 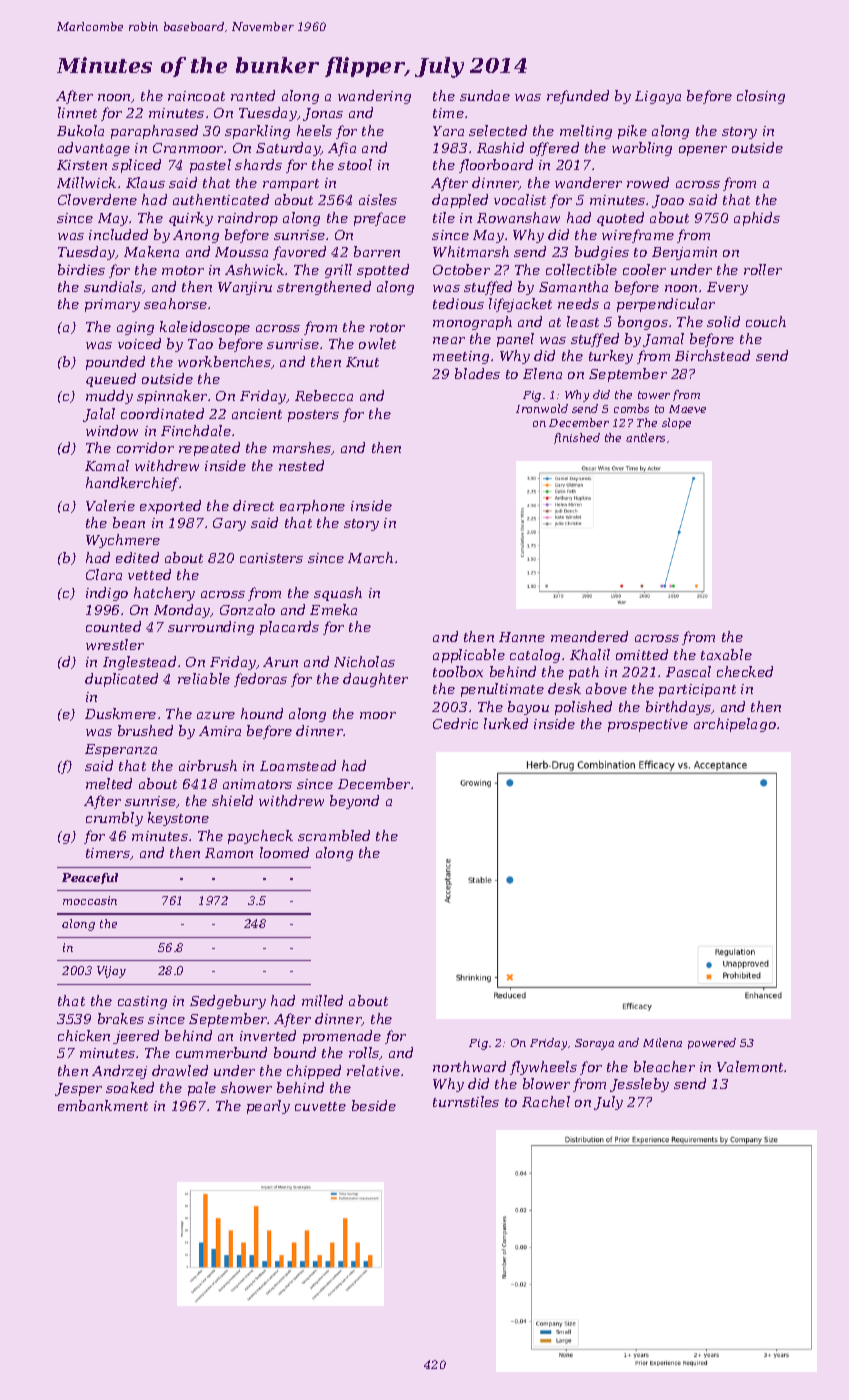 What do you see at coordinates (253, 505) in the screenshot?
I see `direct` at bounding box center [253, 505].
